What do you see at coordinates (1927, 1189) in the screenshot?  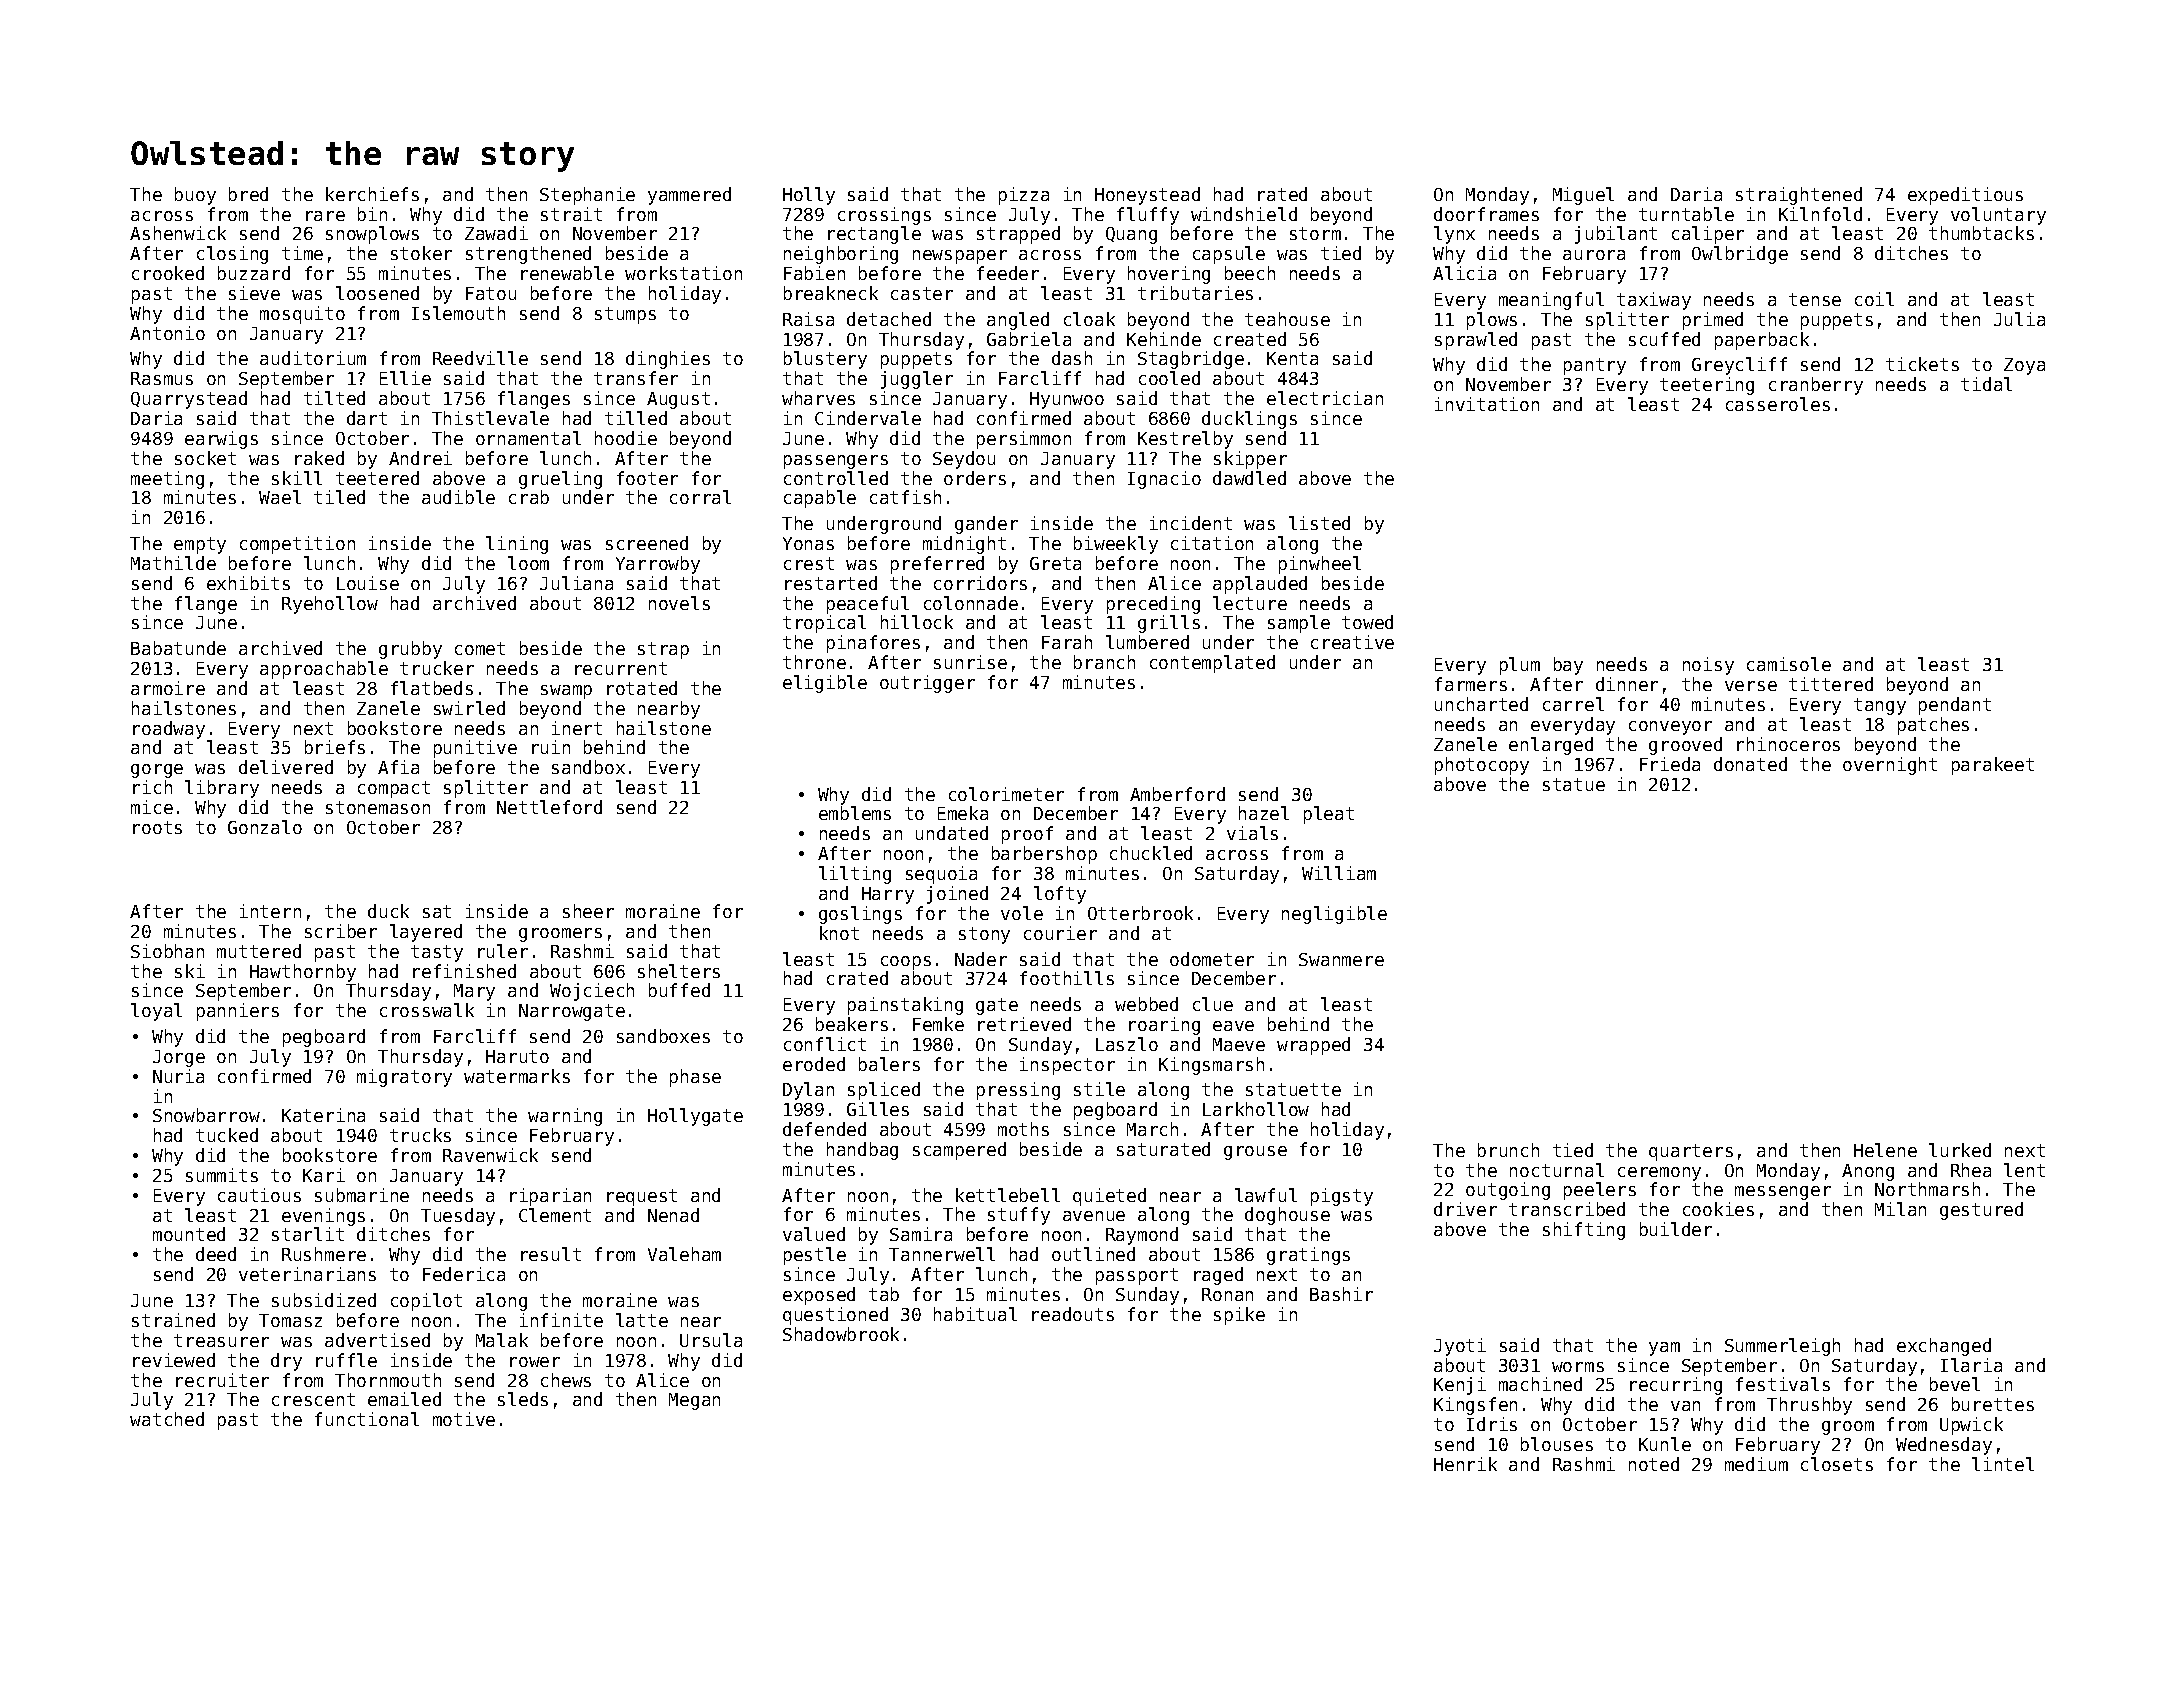 I see `Northmarsh` at bounding box center [1927, 1189].
